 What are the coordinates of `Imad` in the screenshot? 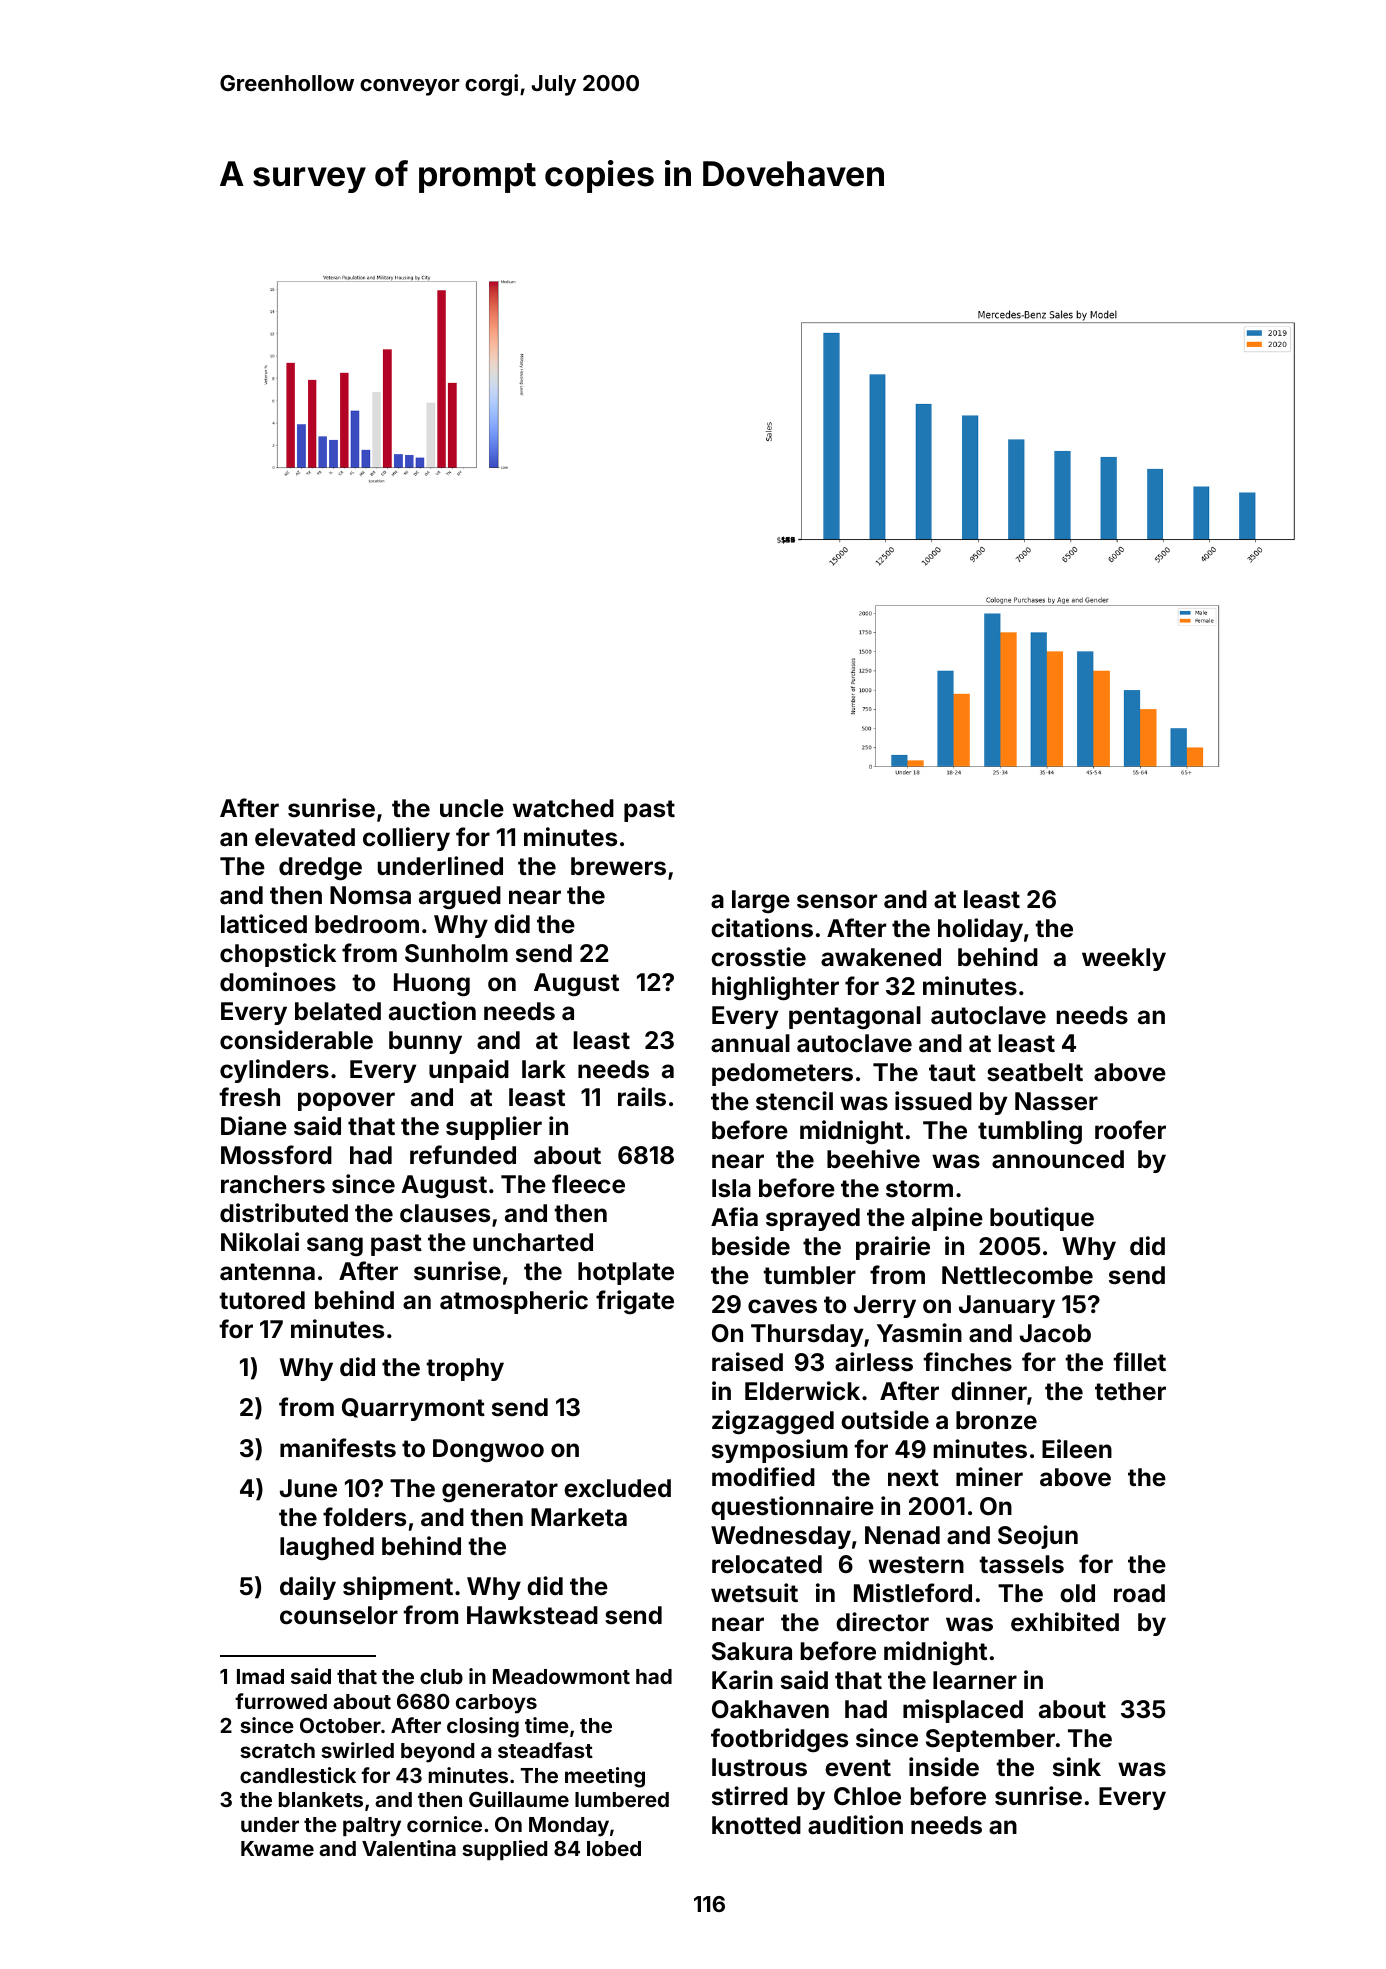 It's located at (260, 1676).
